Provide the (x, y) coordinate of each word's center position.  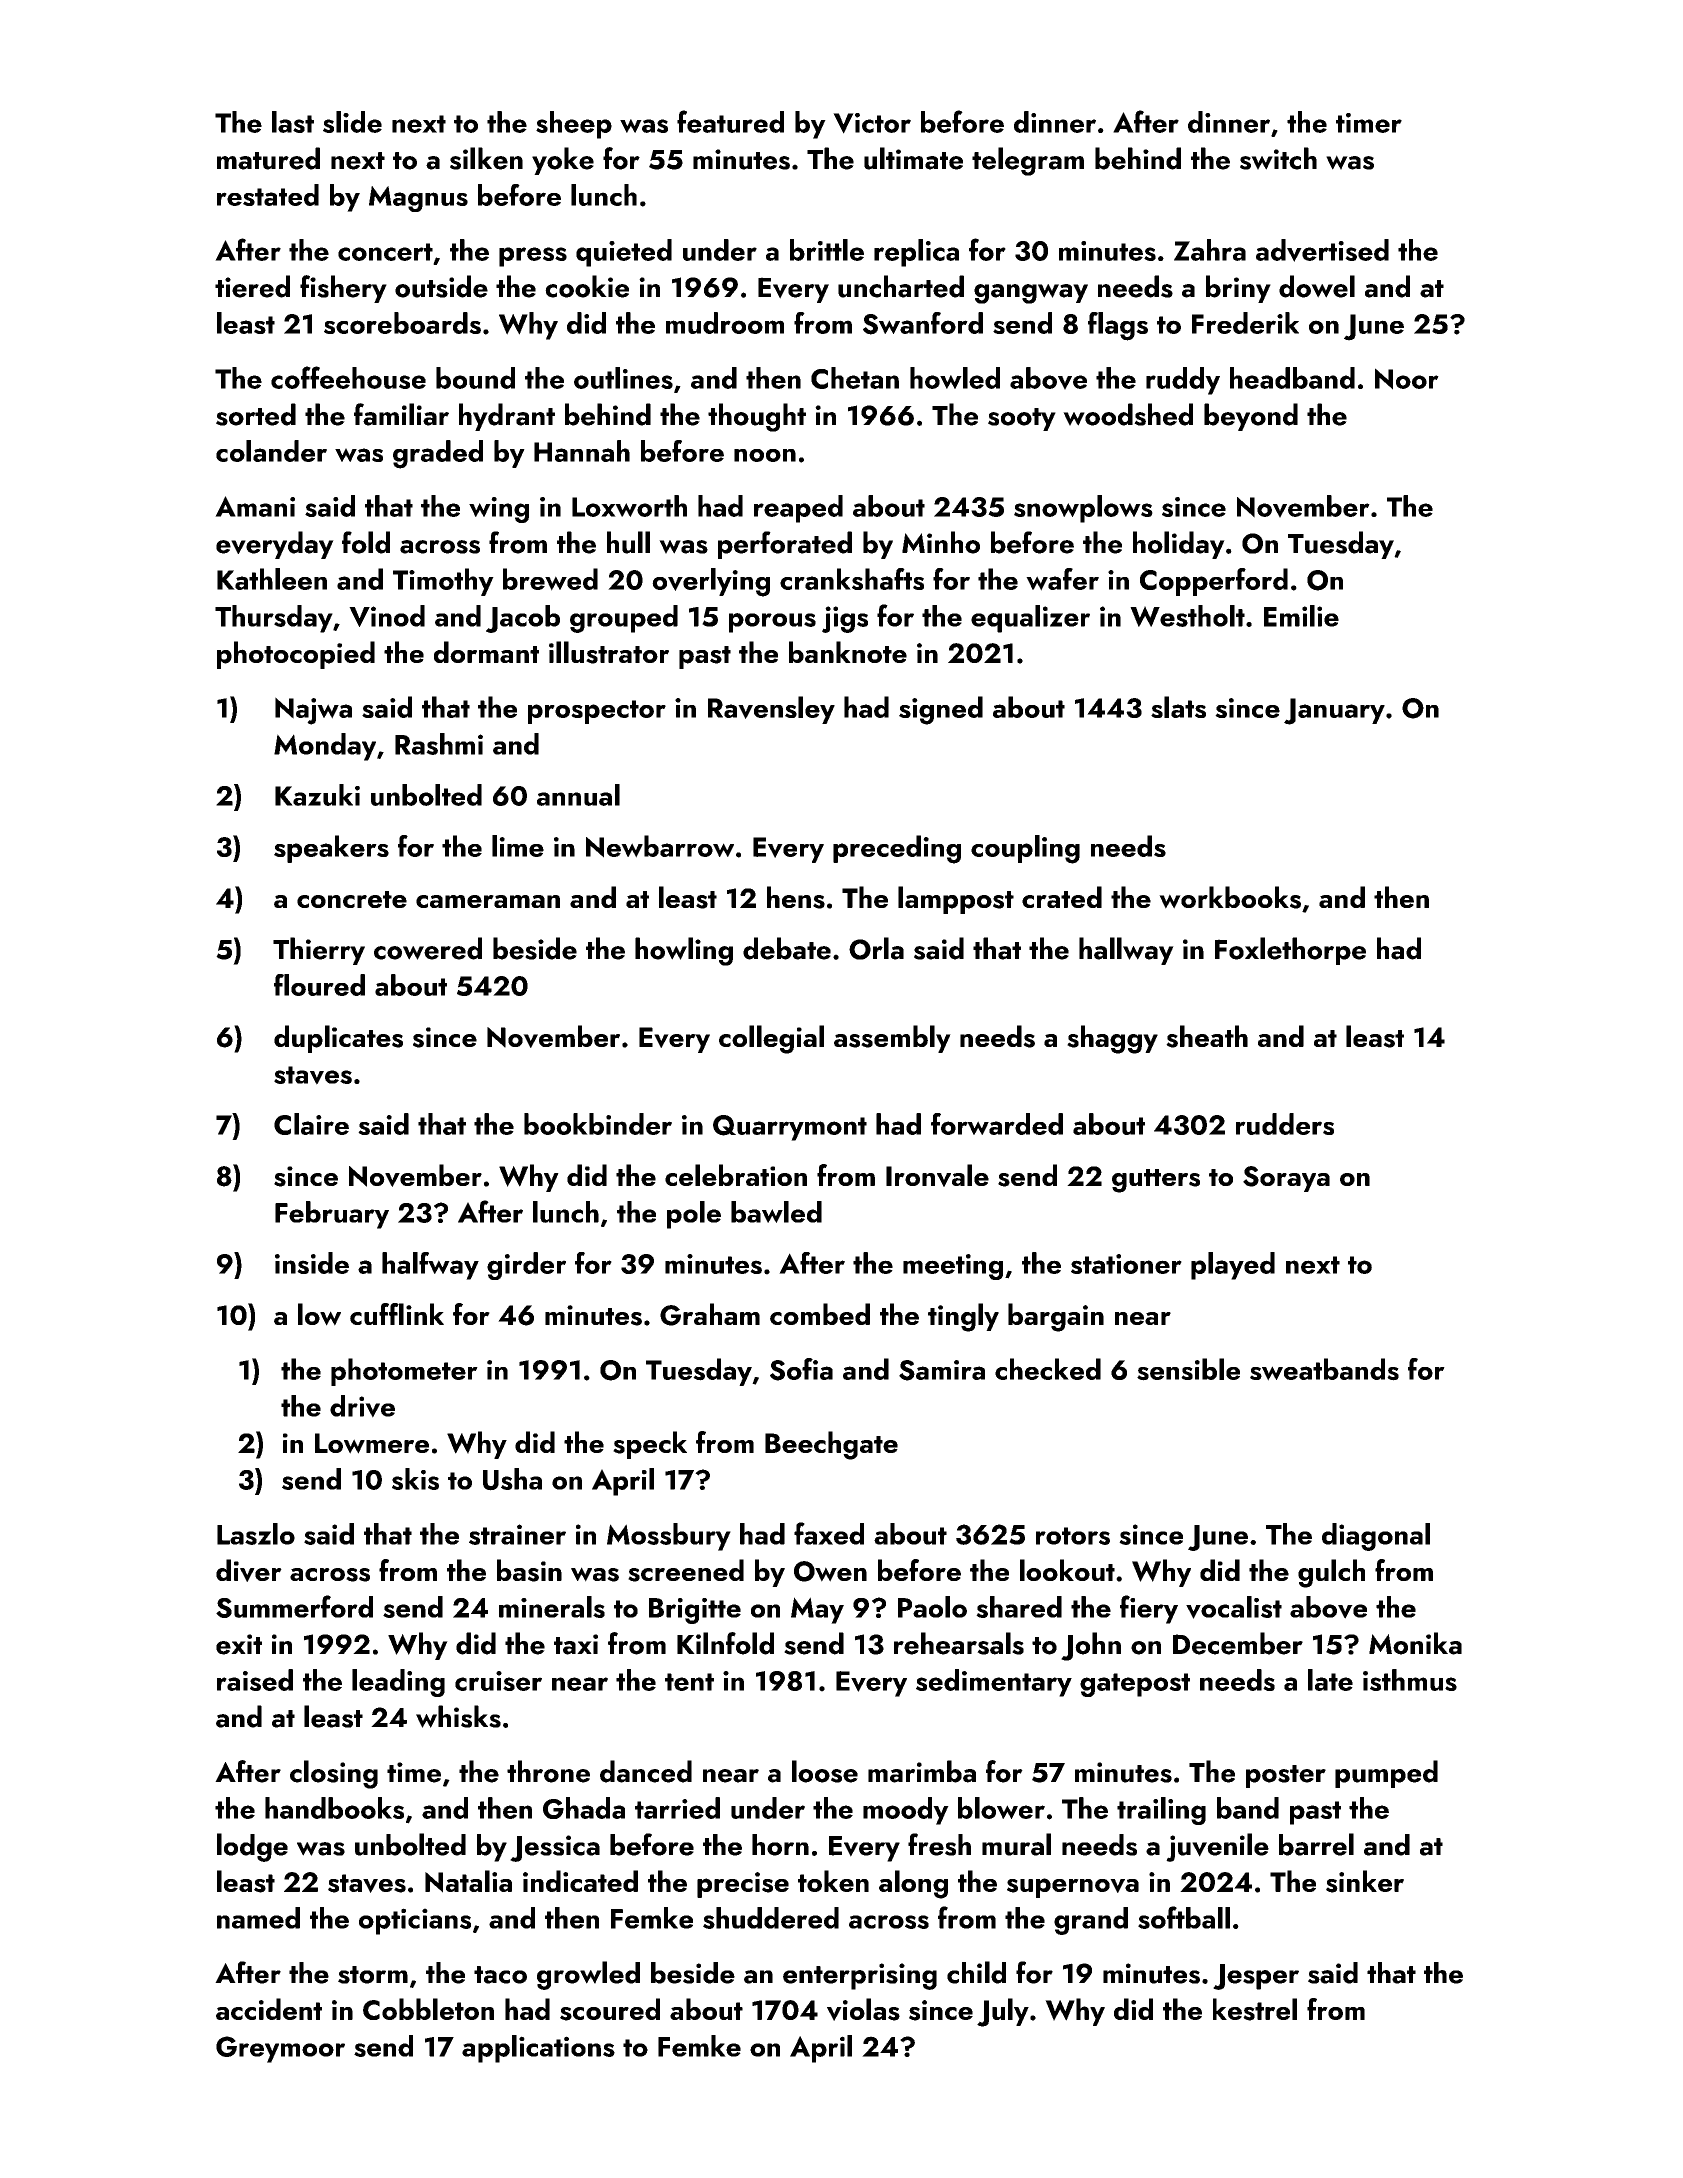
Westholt (1187, 616)
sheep (574, 125)
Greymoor (280, 2049)
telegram (1028, 161)
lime (518, 846)
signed (941, 710)
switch (1278, 158)
